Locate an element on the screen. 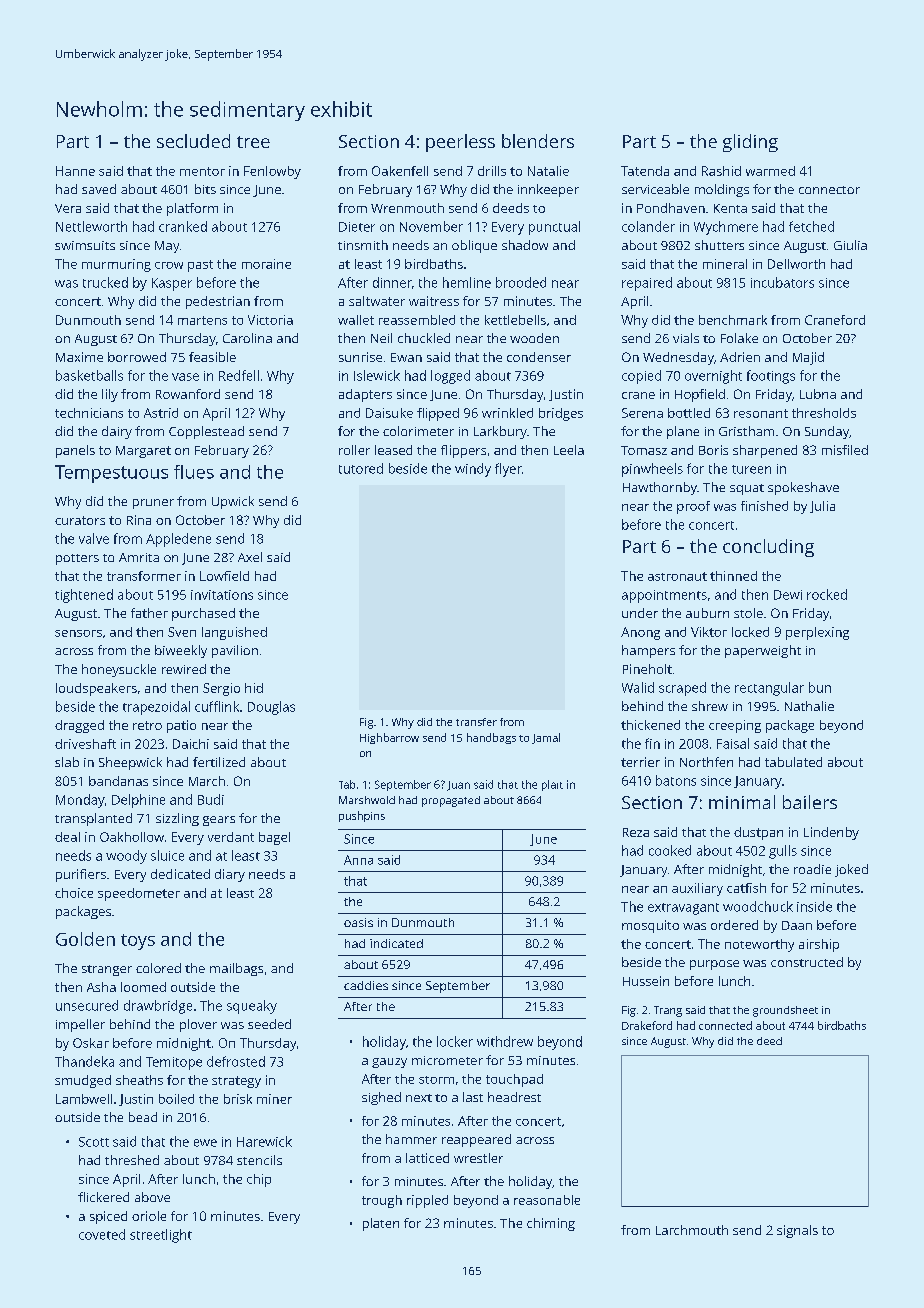 The width and height of the screenshot is (924, 1308). indicated is located at coordinates (396, 943).
